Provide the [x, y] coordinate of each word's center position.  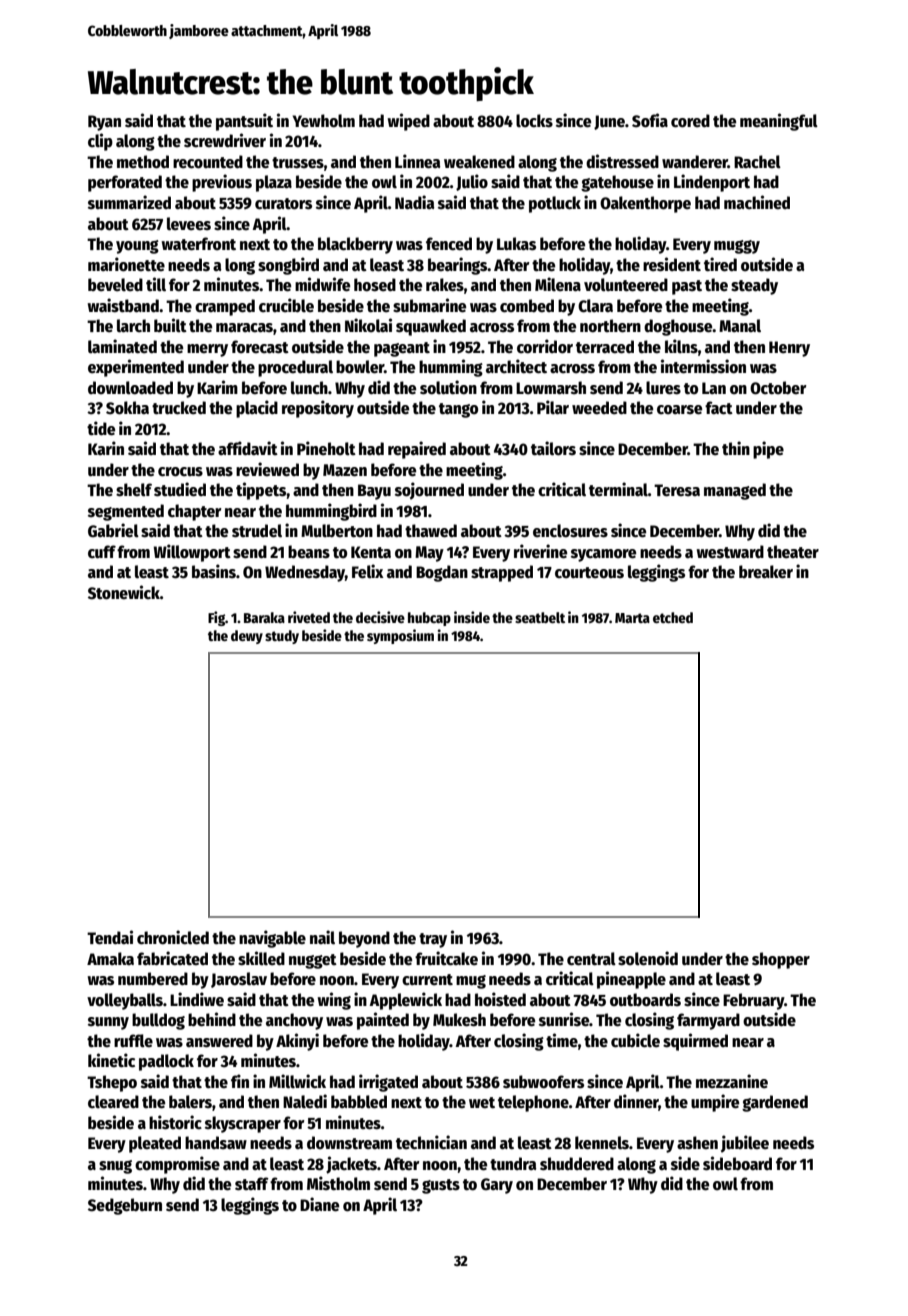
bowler [360, 367]
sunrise [564, 1019]
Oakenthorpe [645, 204]
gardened [775, 1103]
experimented [136, 368]
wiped [408, 122]
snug [115, 1167]
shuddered [577, 1164]
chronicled [173, 937]
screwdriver [225, 140]
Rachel [757, 162]
